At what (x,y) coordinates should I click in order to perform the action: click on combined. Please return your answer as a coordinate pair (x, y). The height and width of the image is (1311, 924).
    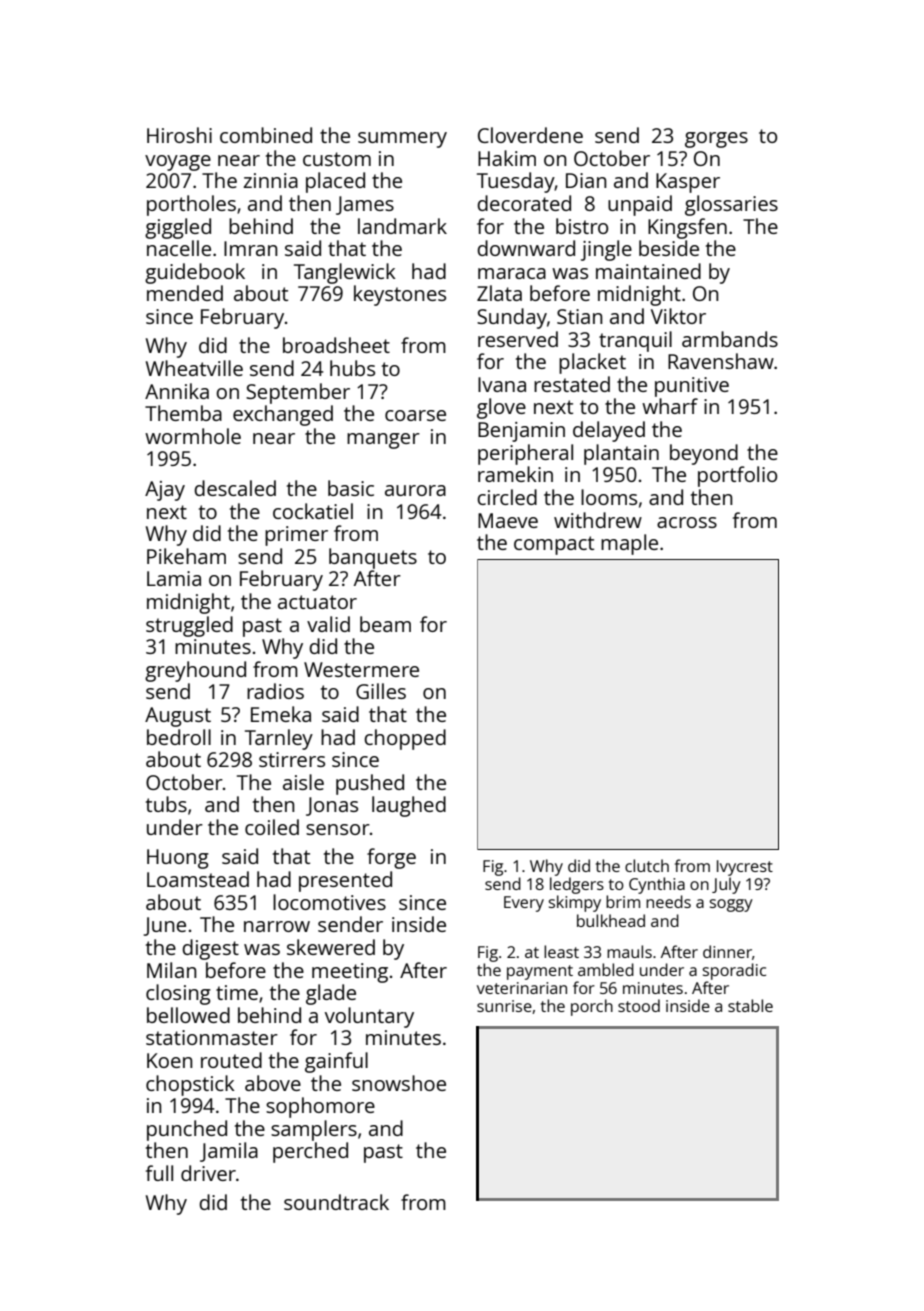
    Looking at the image, I should click on (266, 135).
